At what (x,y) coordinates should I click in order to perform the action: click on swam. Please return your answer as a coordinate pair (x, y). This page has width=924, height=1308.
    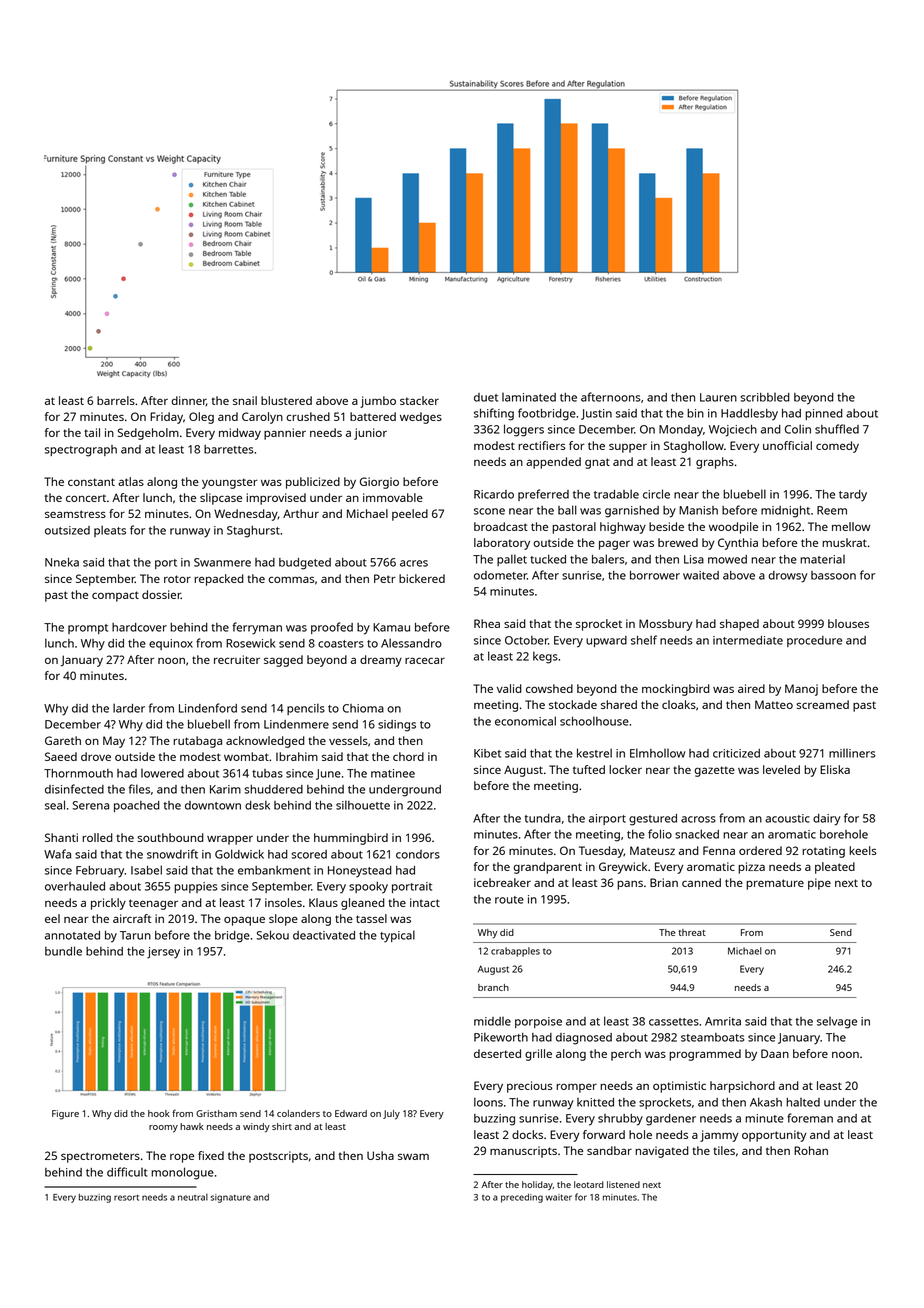
    Looking at the image, I should click on (413, 1156).
